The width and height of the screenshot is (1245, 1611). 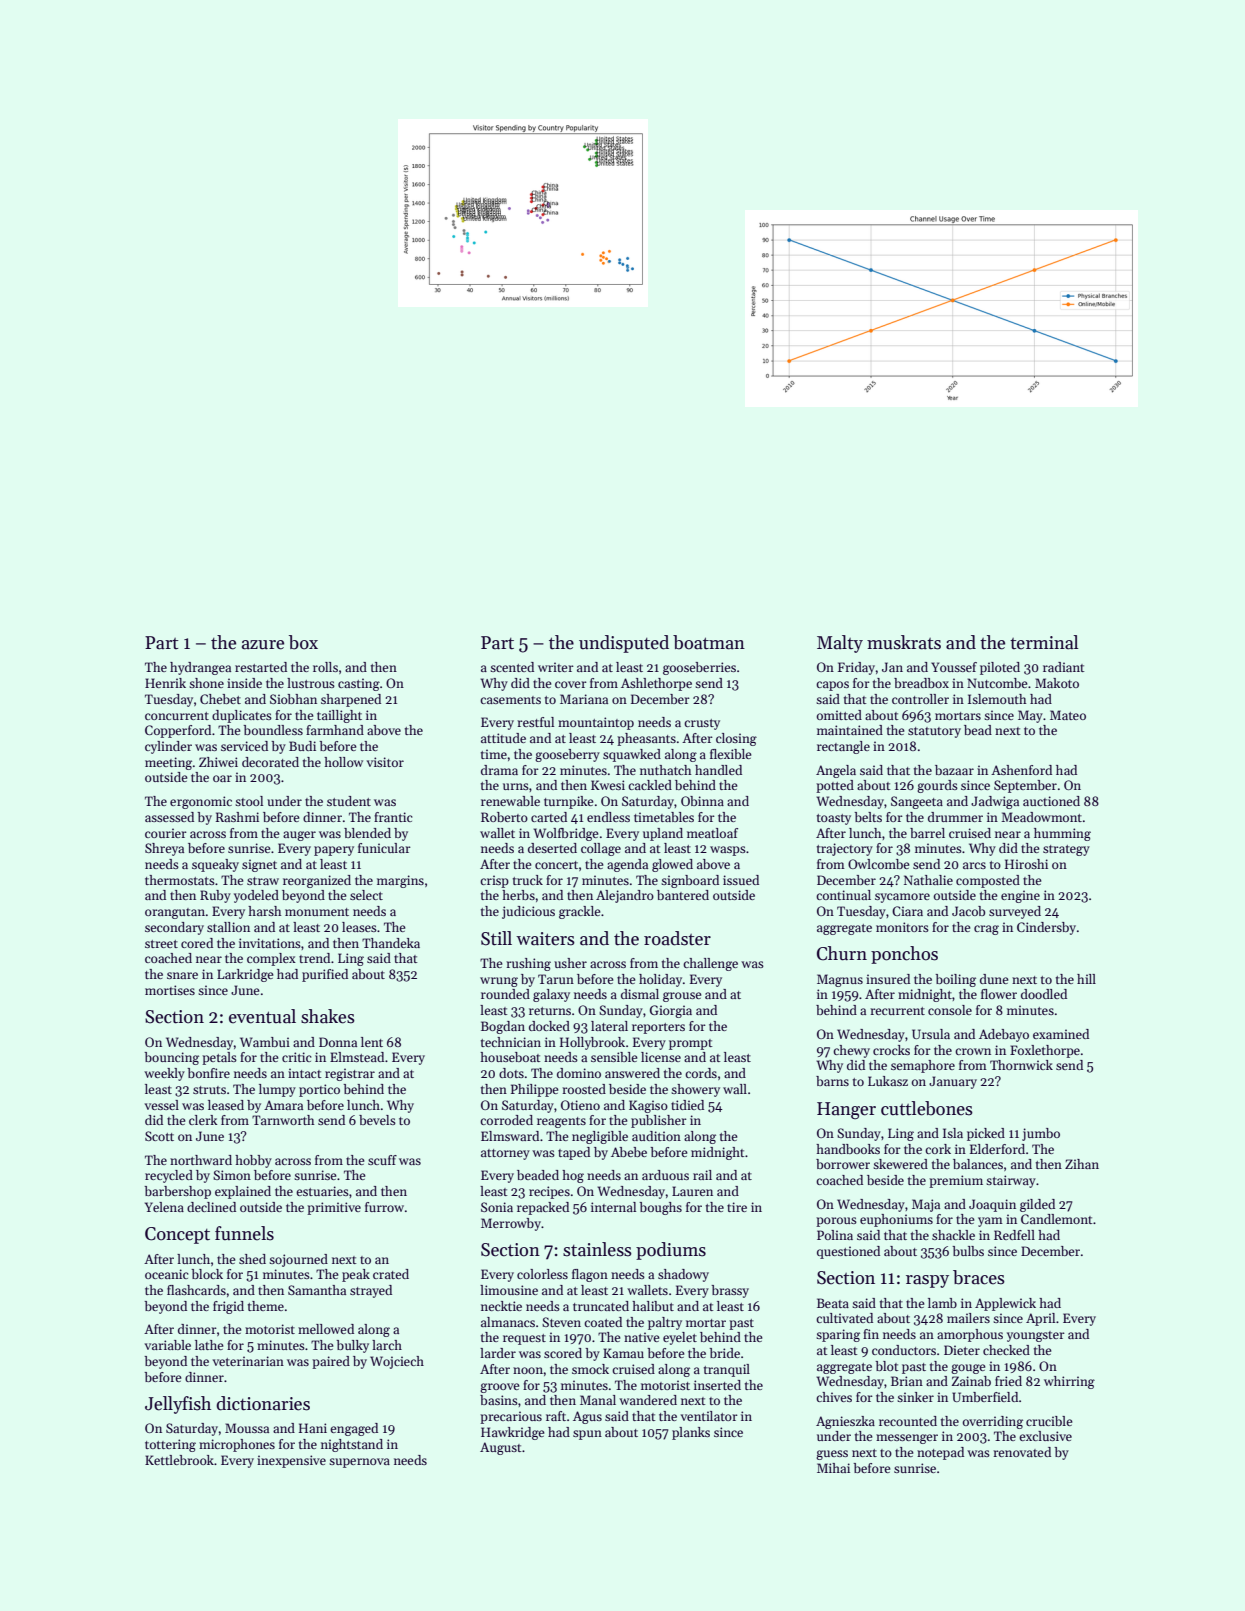 I want to click on spun, so click(x=587, y=1435).
